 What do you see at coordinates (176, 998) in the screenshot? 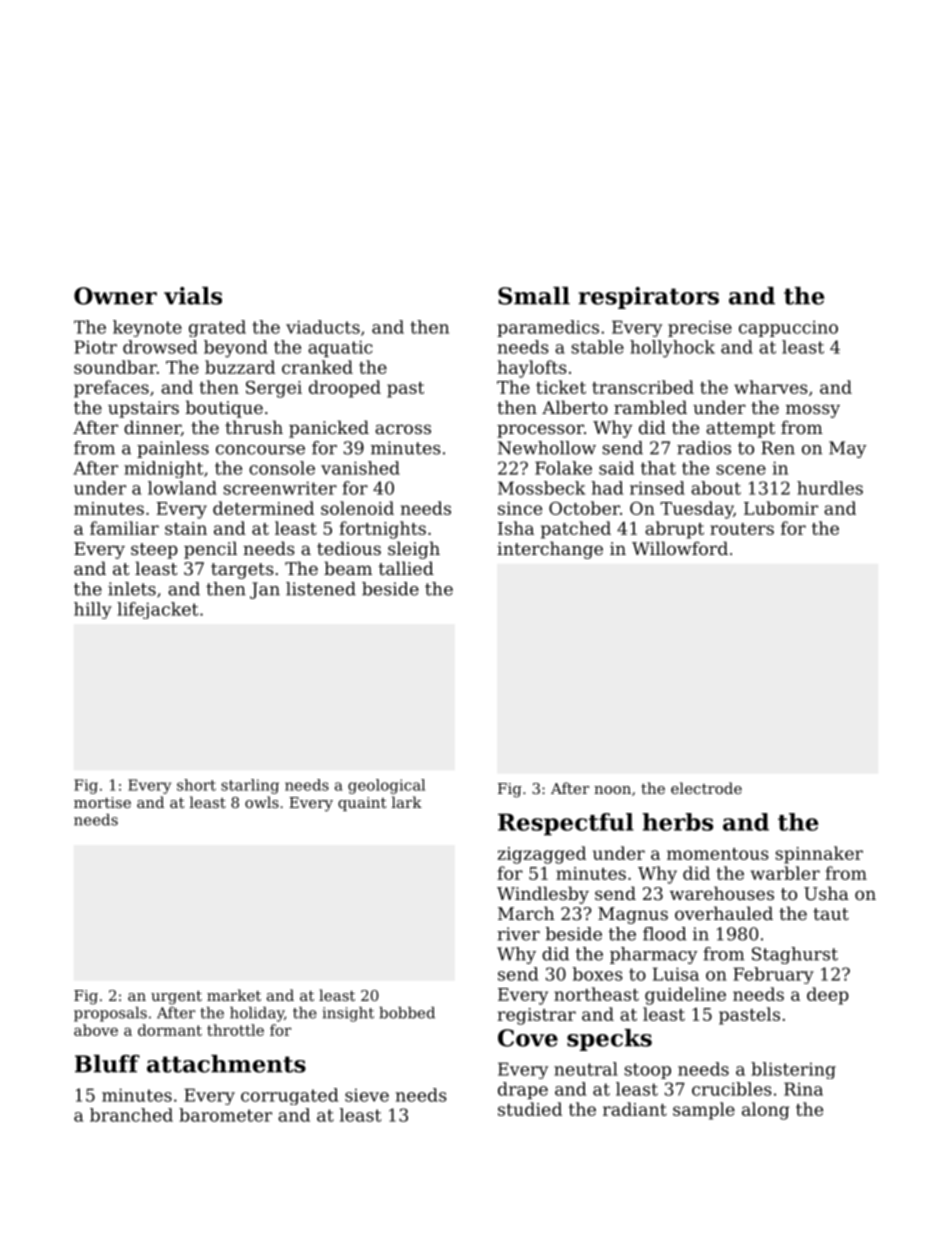
I see `urgent` at bounding box center [176, 998].
